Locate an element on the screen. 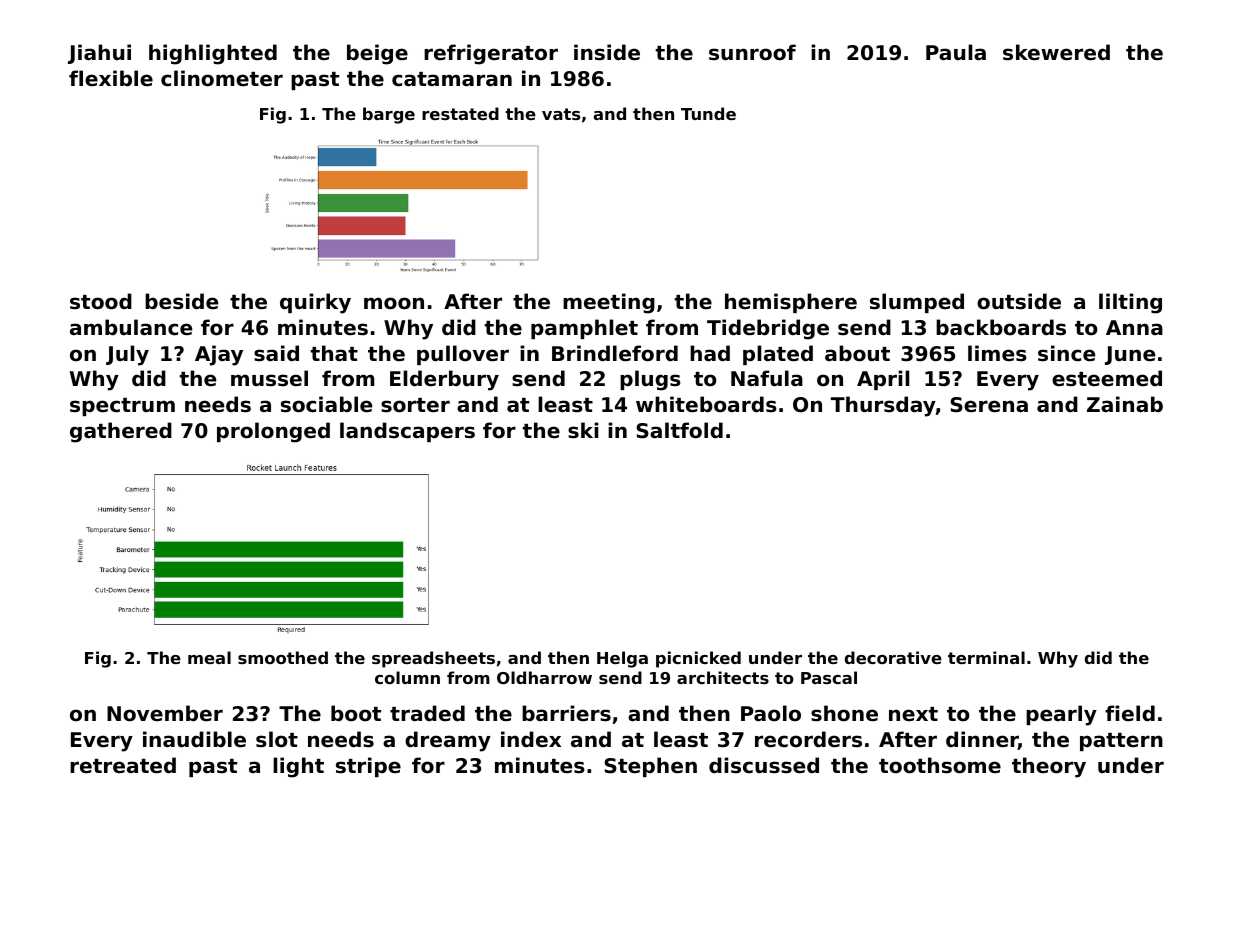 The image size is (1233, 952). Paula is located at coordinates (956, 52).
